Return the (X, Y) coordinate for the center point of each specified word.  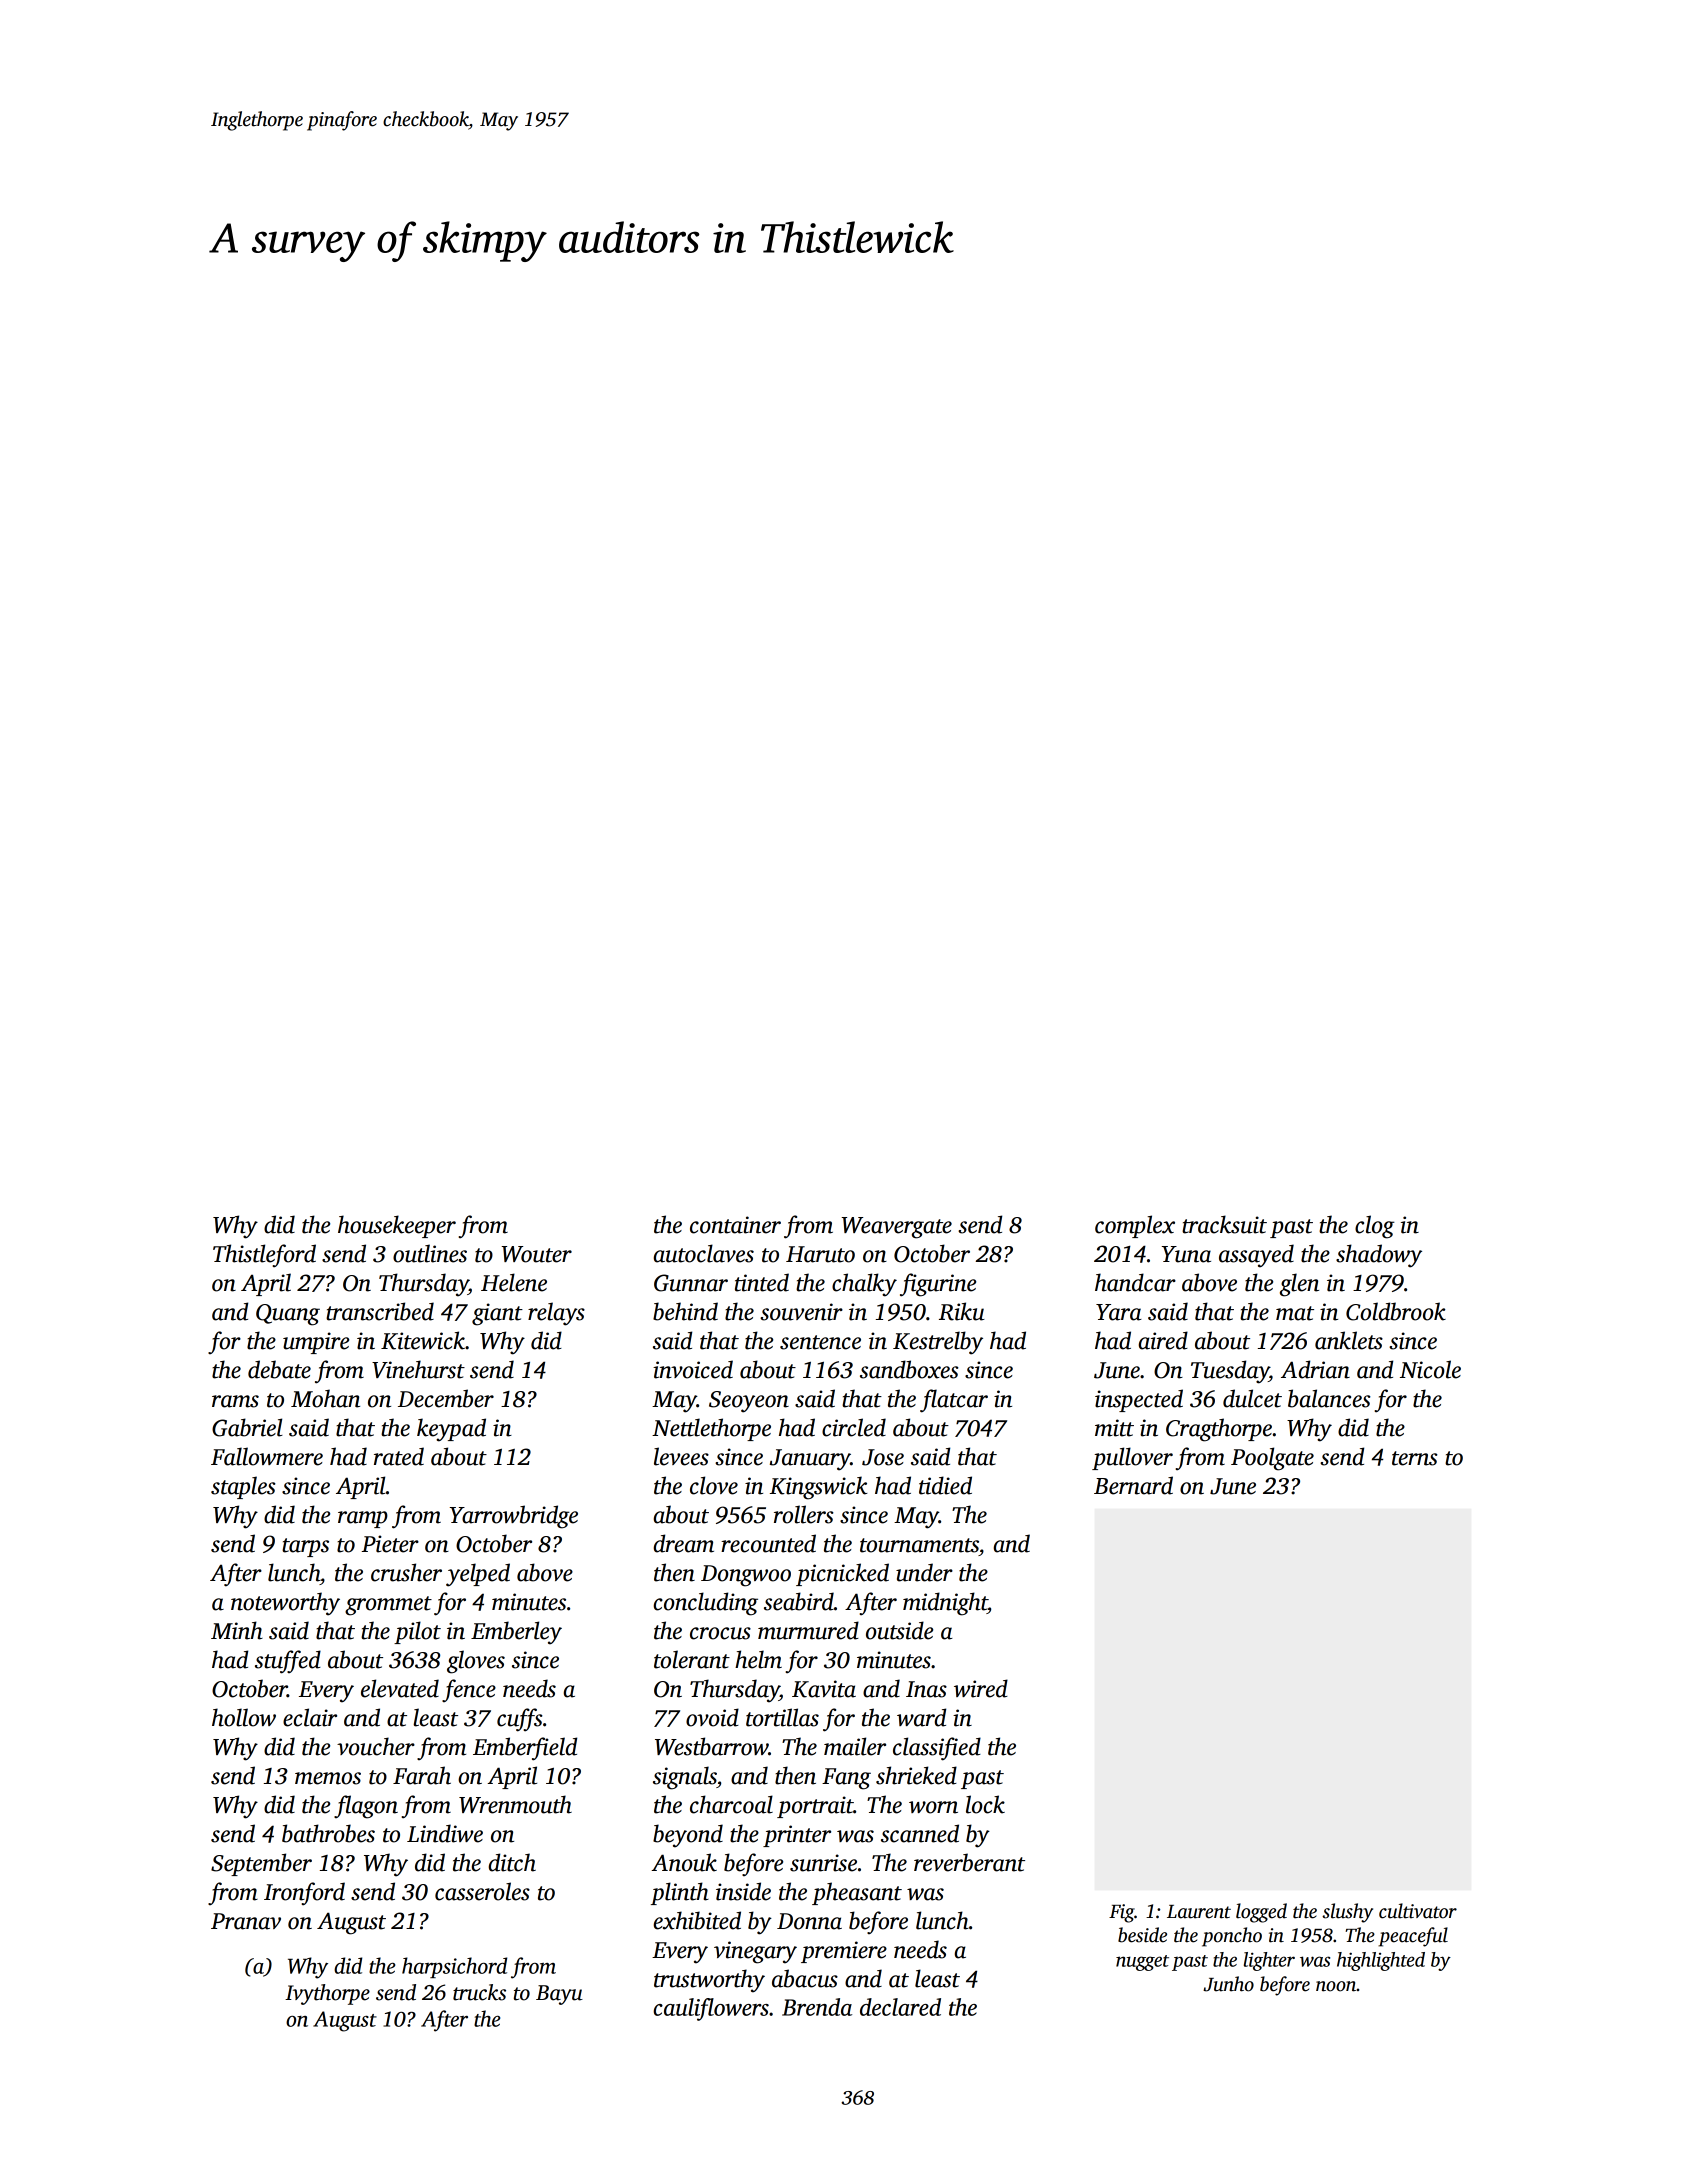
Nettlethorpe (711, 1429)
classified (937, 1749)
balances (1329, 1398)
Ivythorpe (327, 1994)
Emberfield (525, 1749)
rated (399, 1456)
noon (1336, 1986)
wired (981, 1688)
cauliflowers (711, 2009)
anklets (1349, 1340)
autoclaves (704, 1253)
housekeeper (397, 1226)
